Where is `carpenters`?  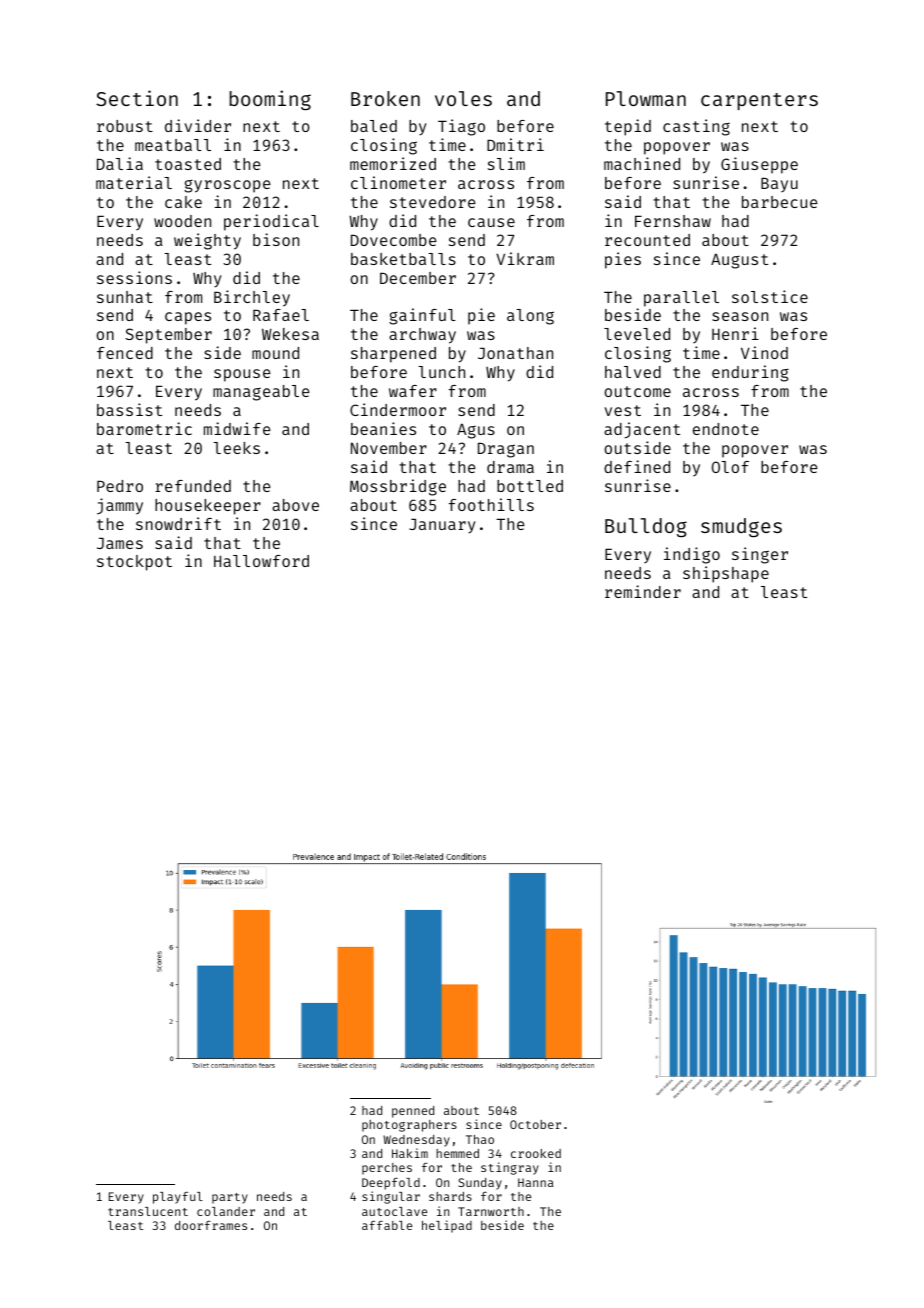 carpenters is located at coordinates (759, 101).
